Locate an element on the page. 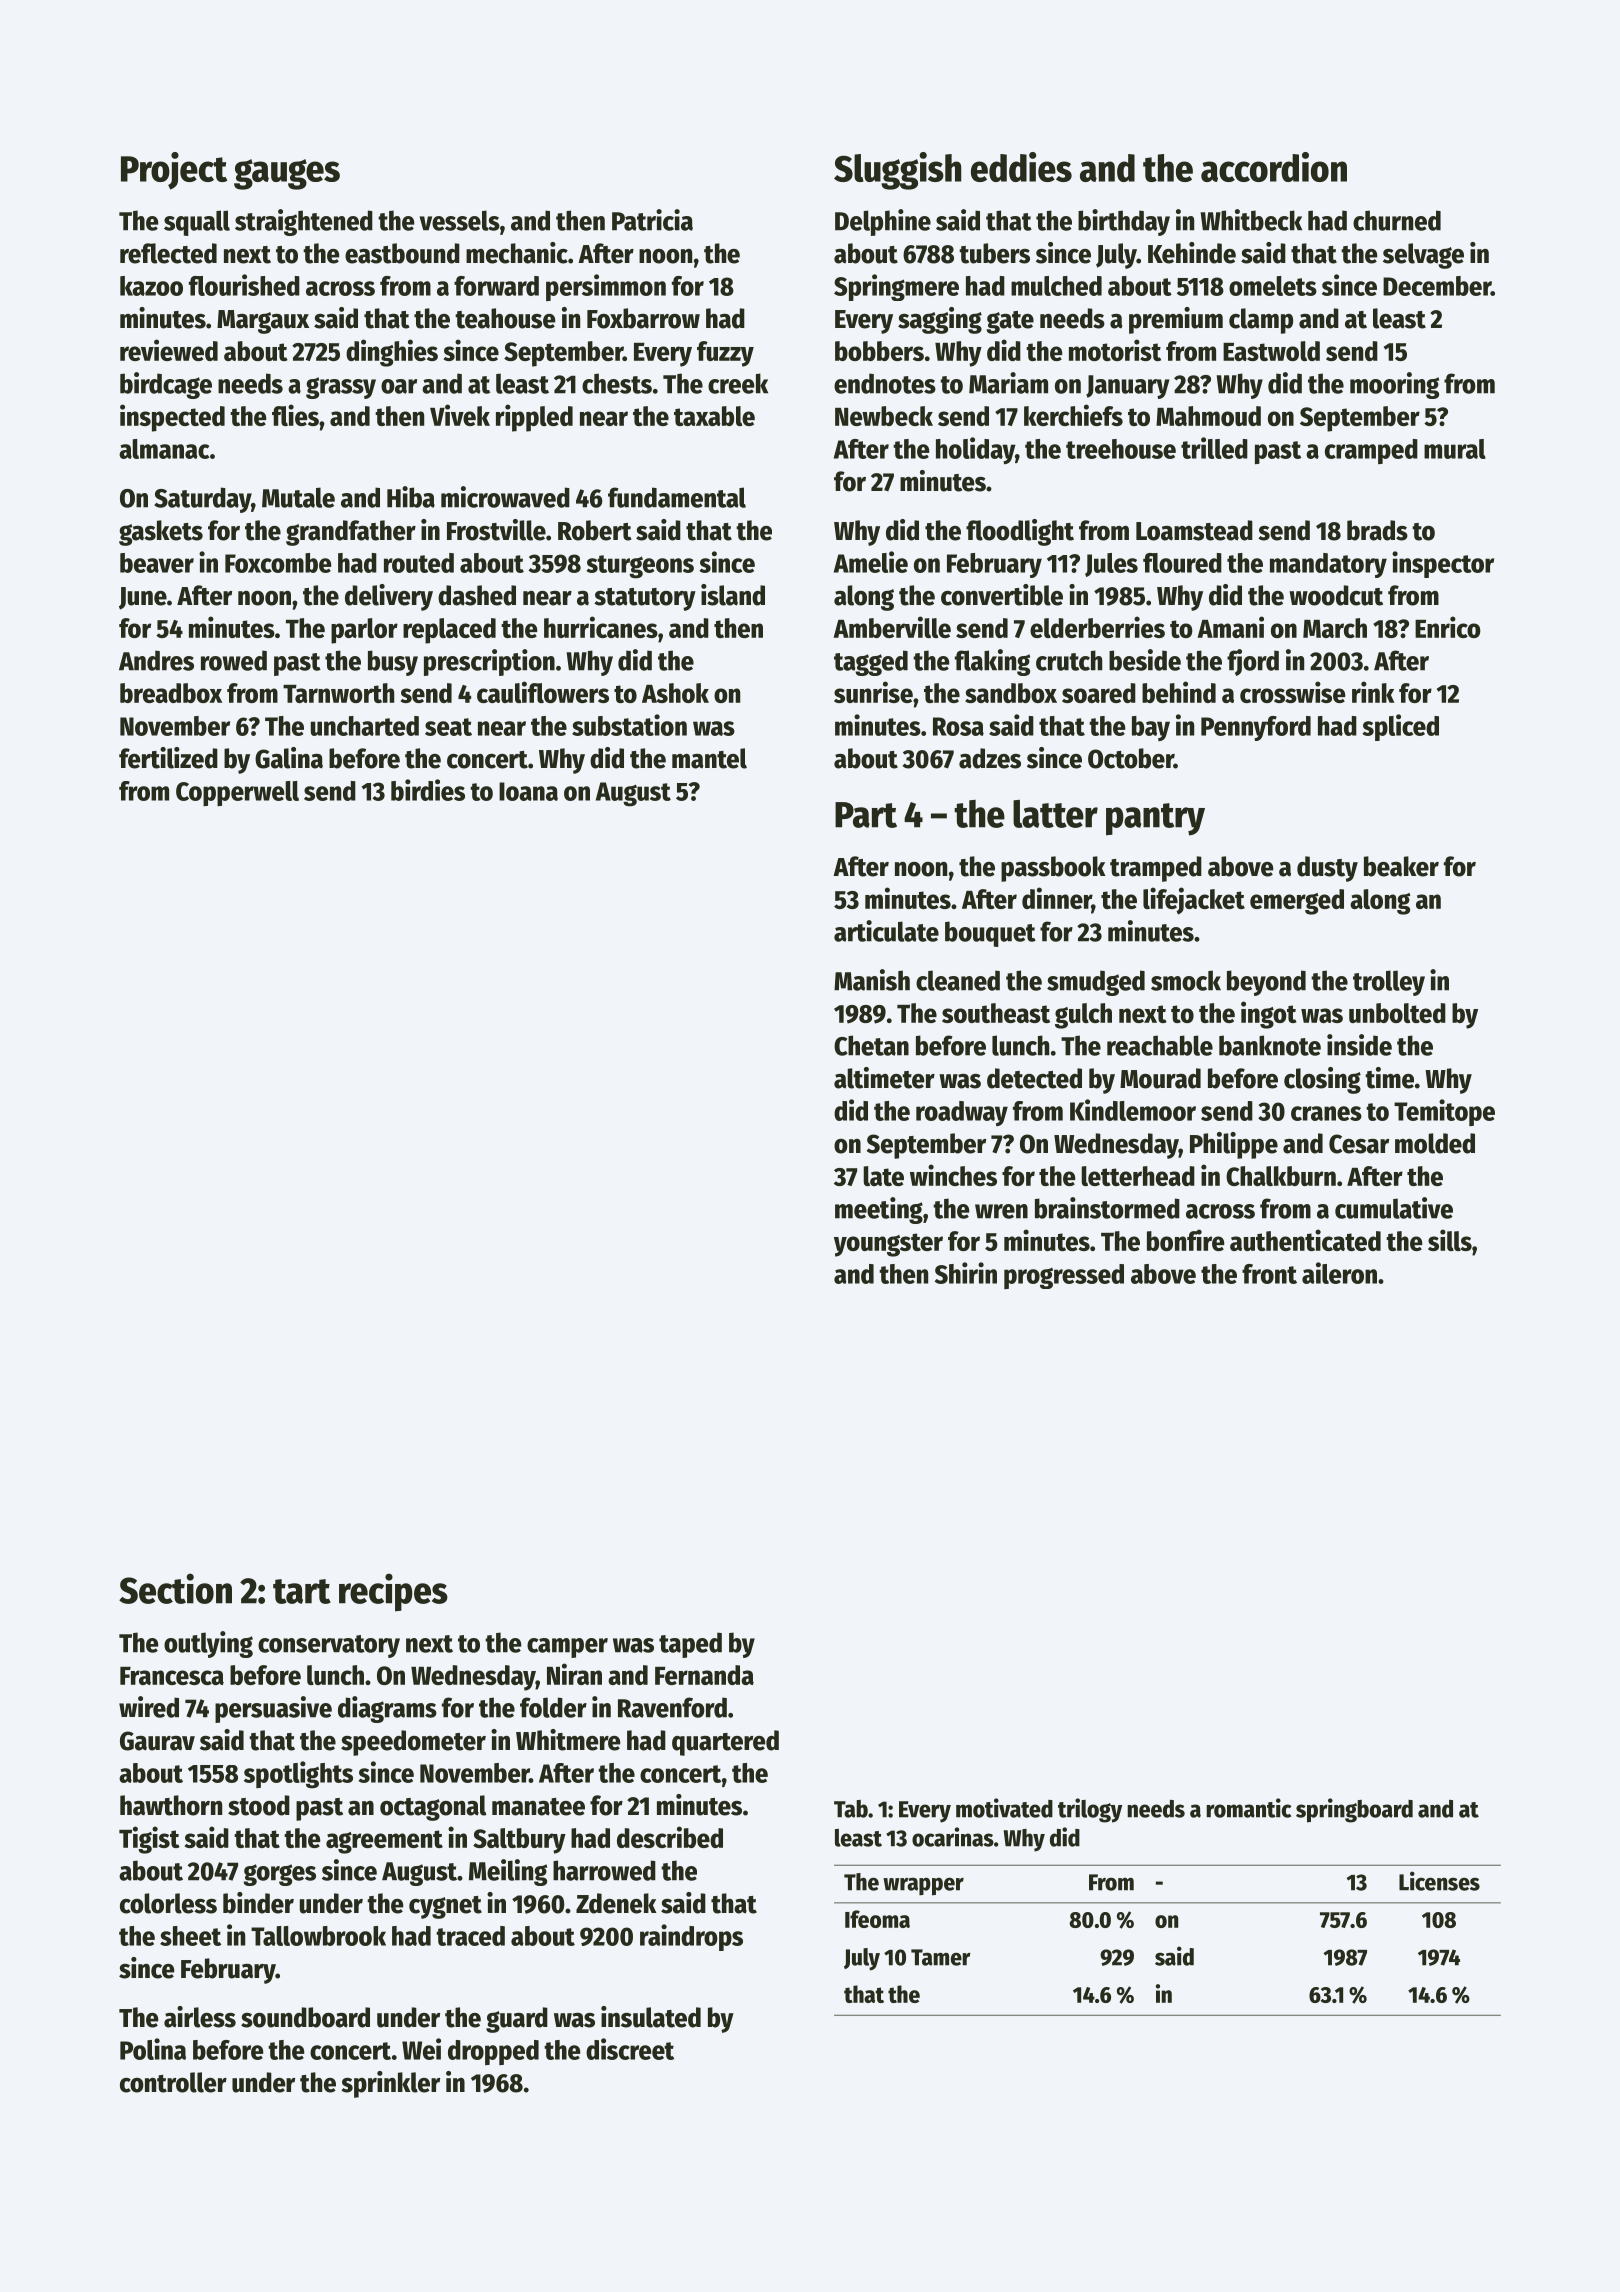 The image size is (1620, 2292). teahouse is located at coordinates (505, 318).
